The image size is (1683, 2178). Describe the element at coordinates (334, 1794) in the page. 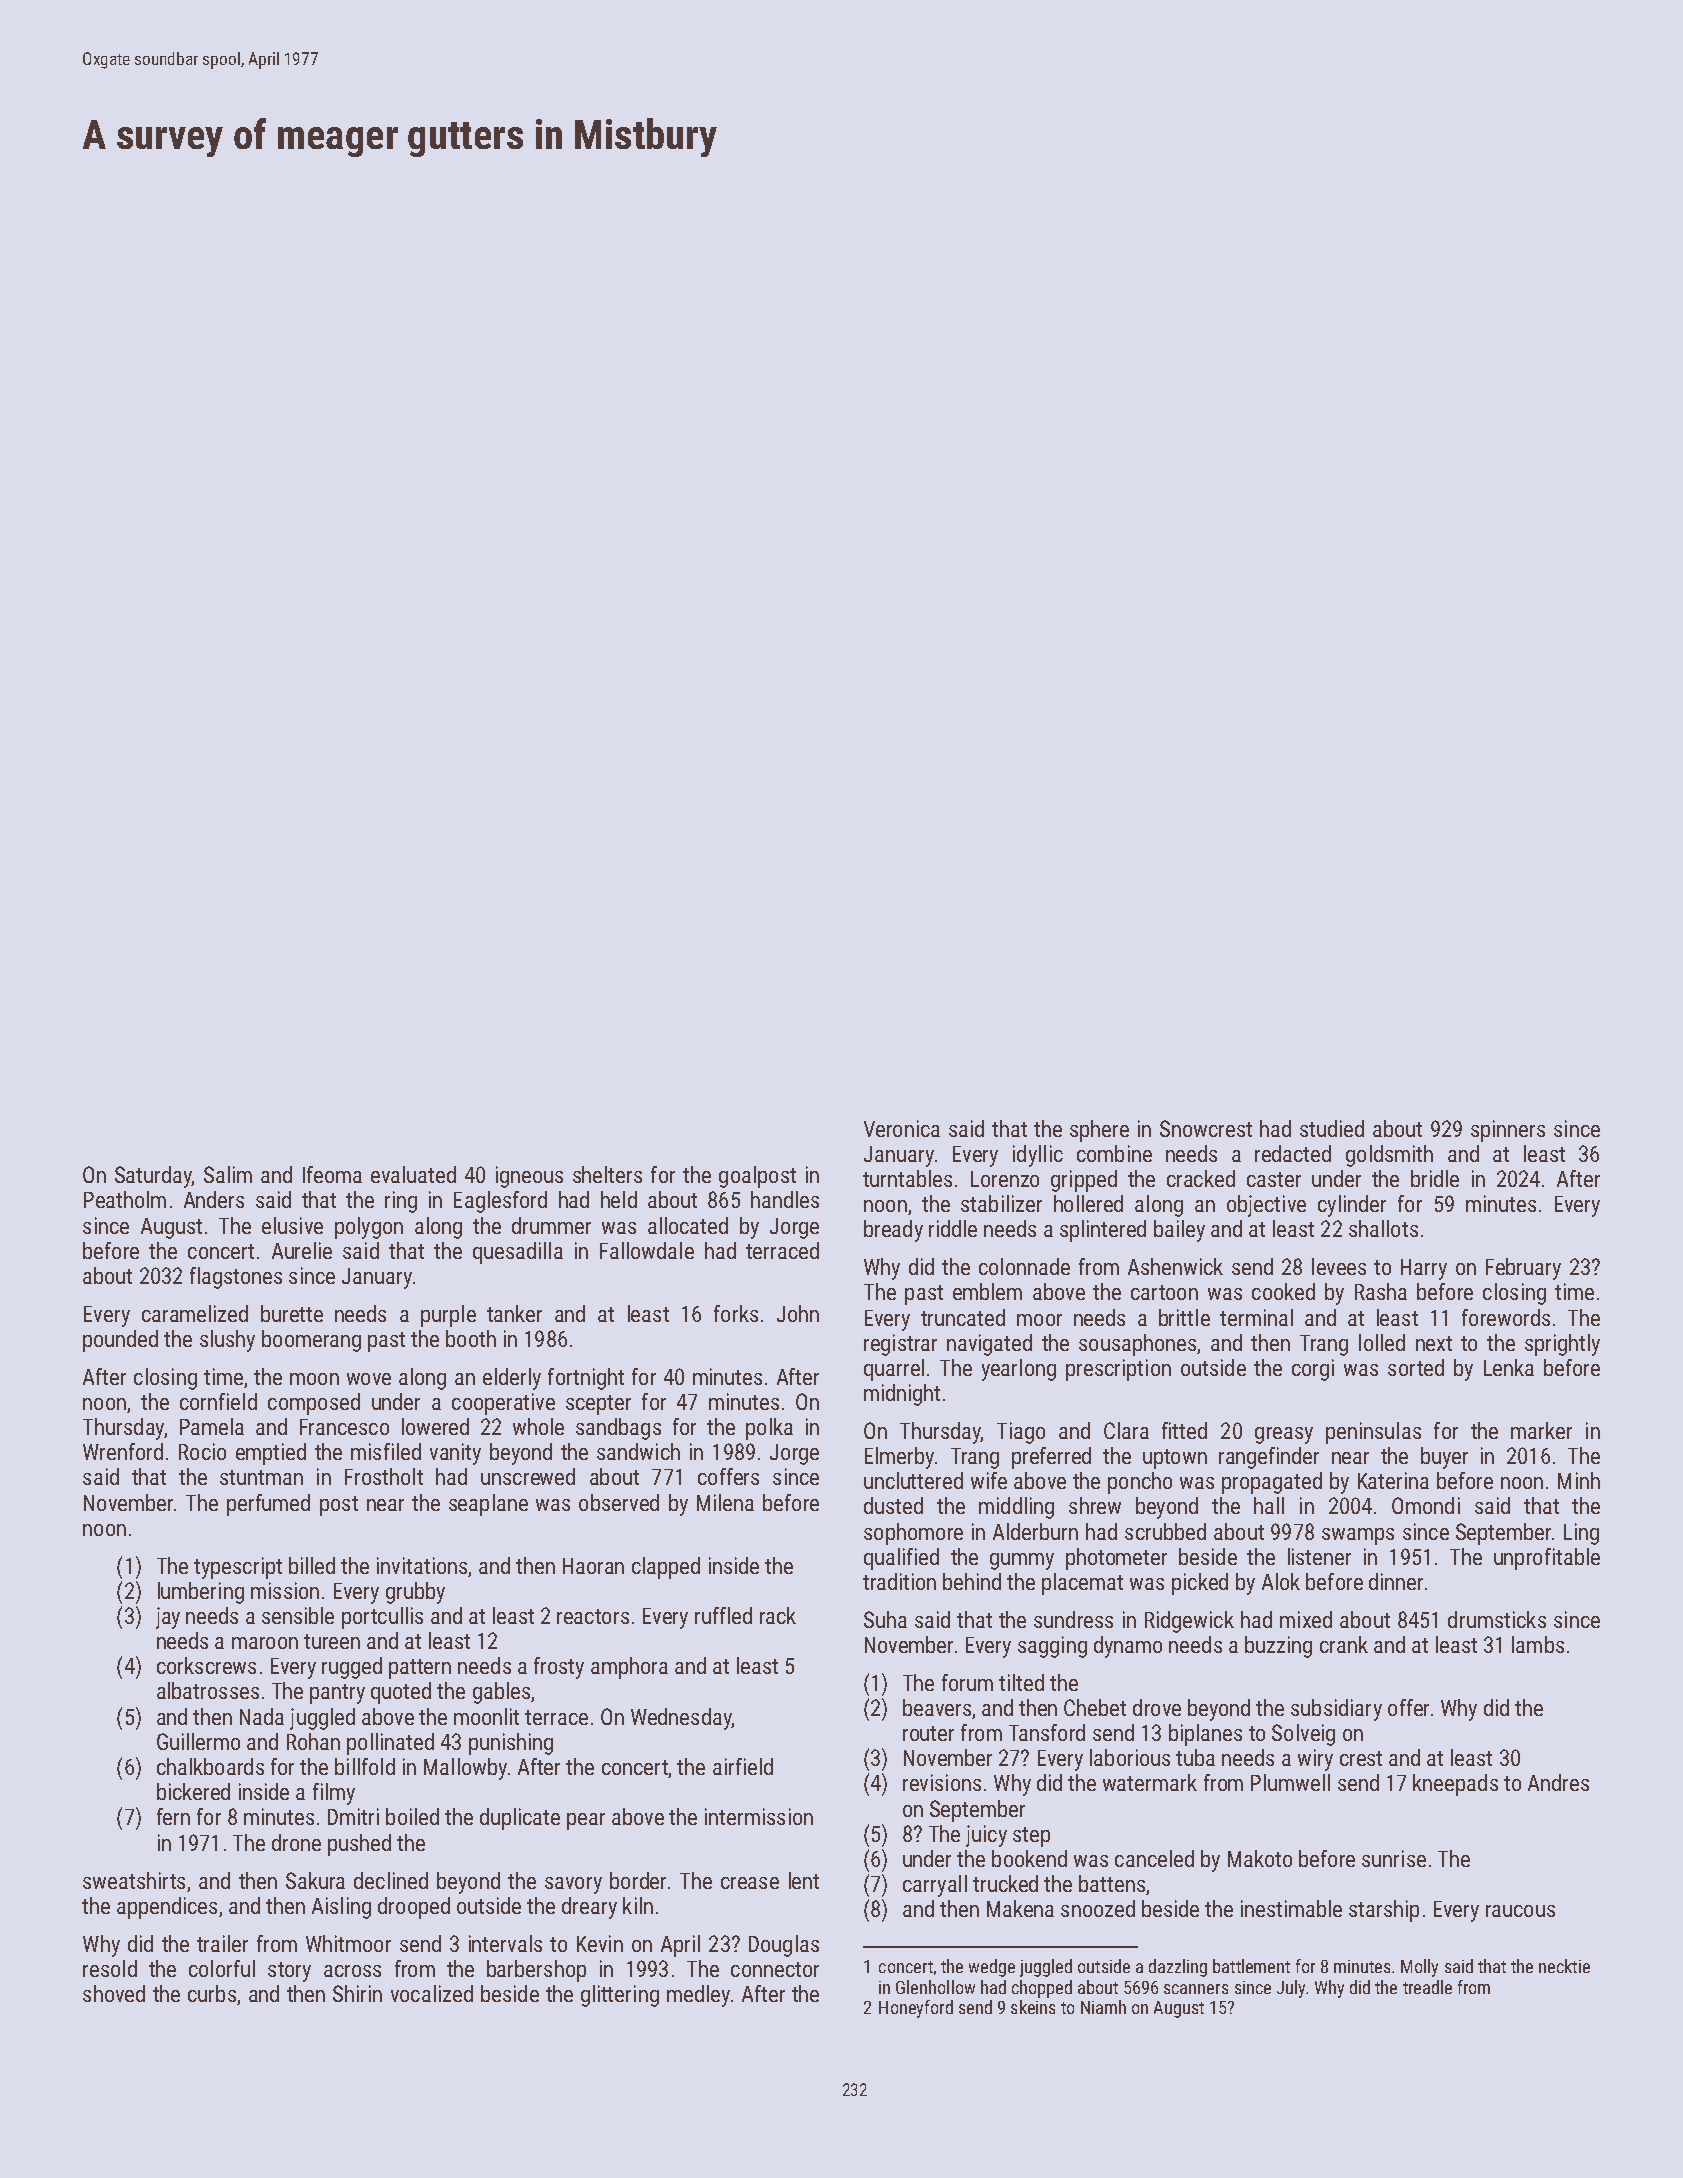

I see `filmy` at that location.
